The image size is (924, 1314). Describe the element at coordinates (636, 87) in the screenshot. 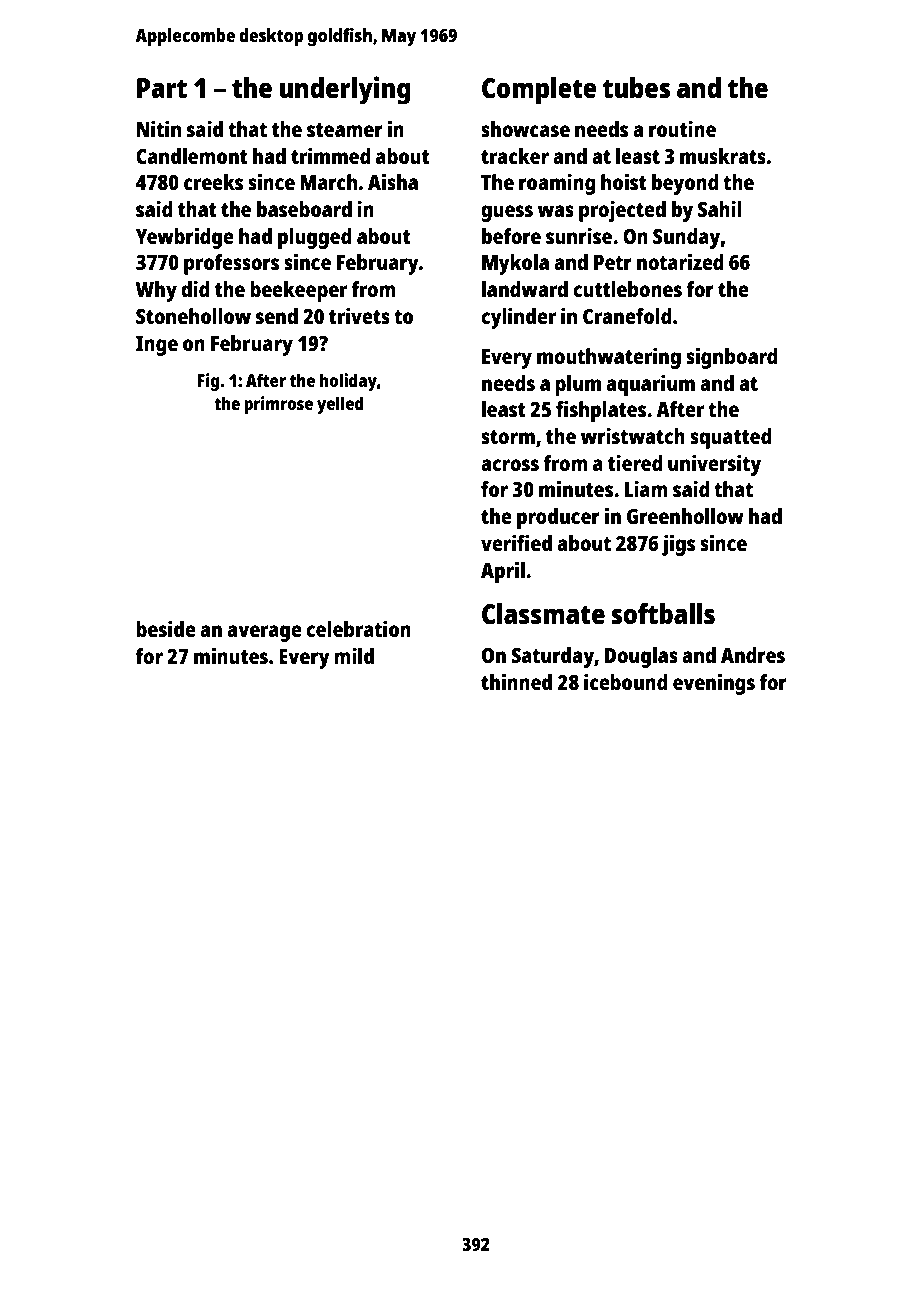

I see `tubes` at that location.
